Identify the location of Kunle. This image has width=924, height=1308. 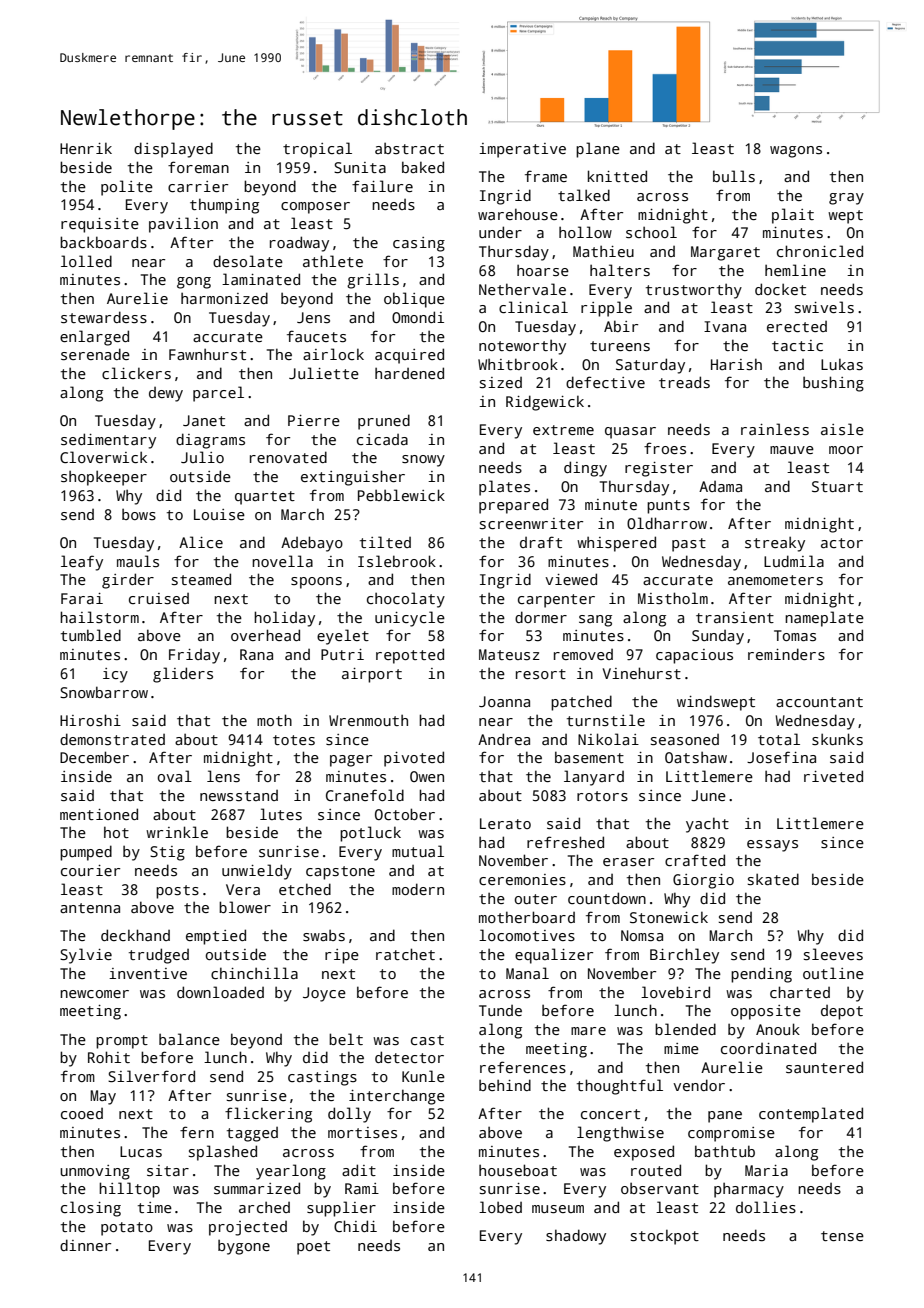
(423, 1076).
